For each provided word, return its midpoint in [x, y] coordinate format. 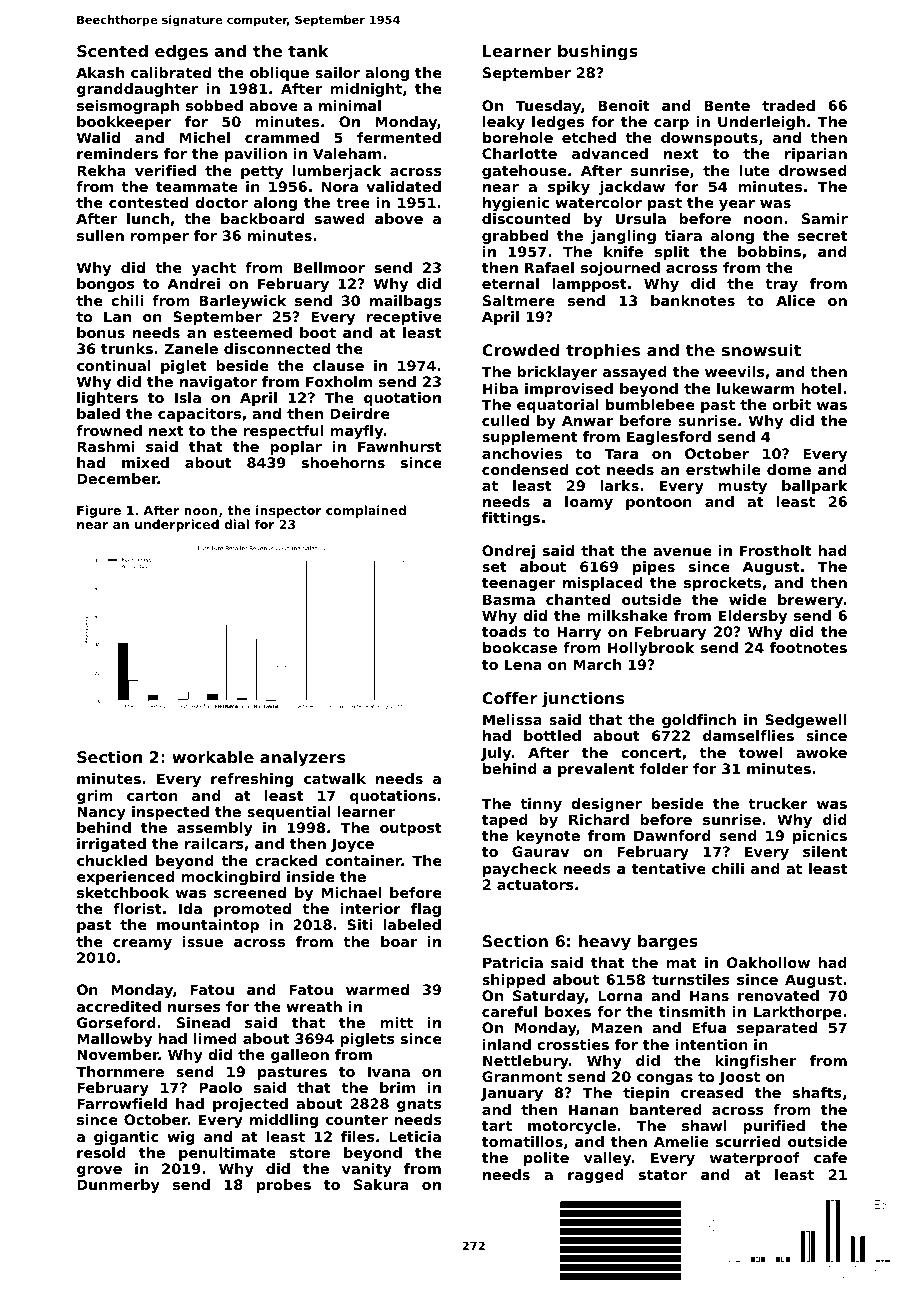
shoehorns [343, 462]
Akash [100, 72]
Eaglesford [669, 438]
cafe [830, 1157]
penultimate [227, 1154]
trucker [778, 803]
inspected [170, 813]
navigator [218, 383]
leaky [504, 123]
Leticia [415, 1136]
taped [505, 821]
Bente [727, 105]
